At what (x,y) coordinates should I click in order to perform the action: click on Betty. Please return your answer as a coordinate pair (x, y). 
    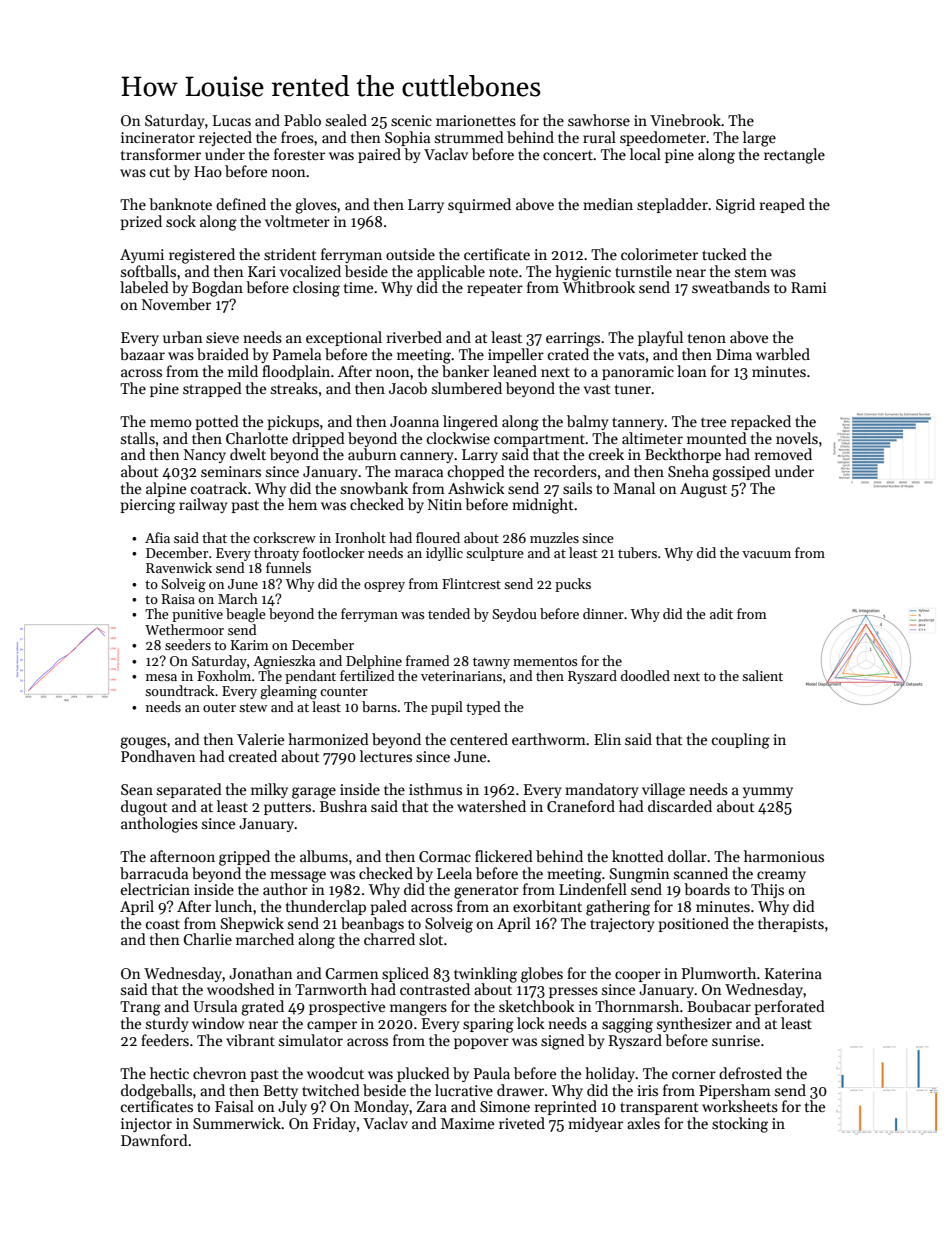
    Looking at the image, I should click on (280, 1092).
